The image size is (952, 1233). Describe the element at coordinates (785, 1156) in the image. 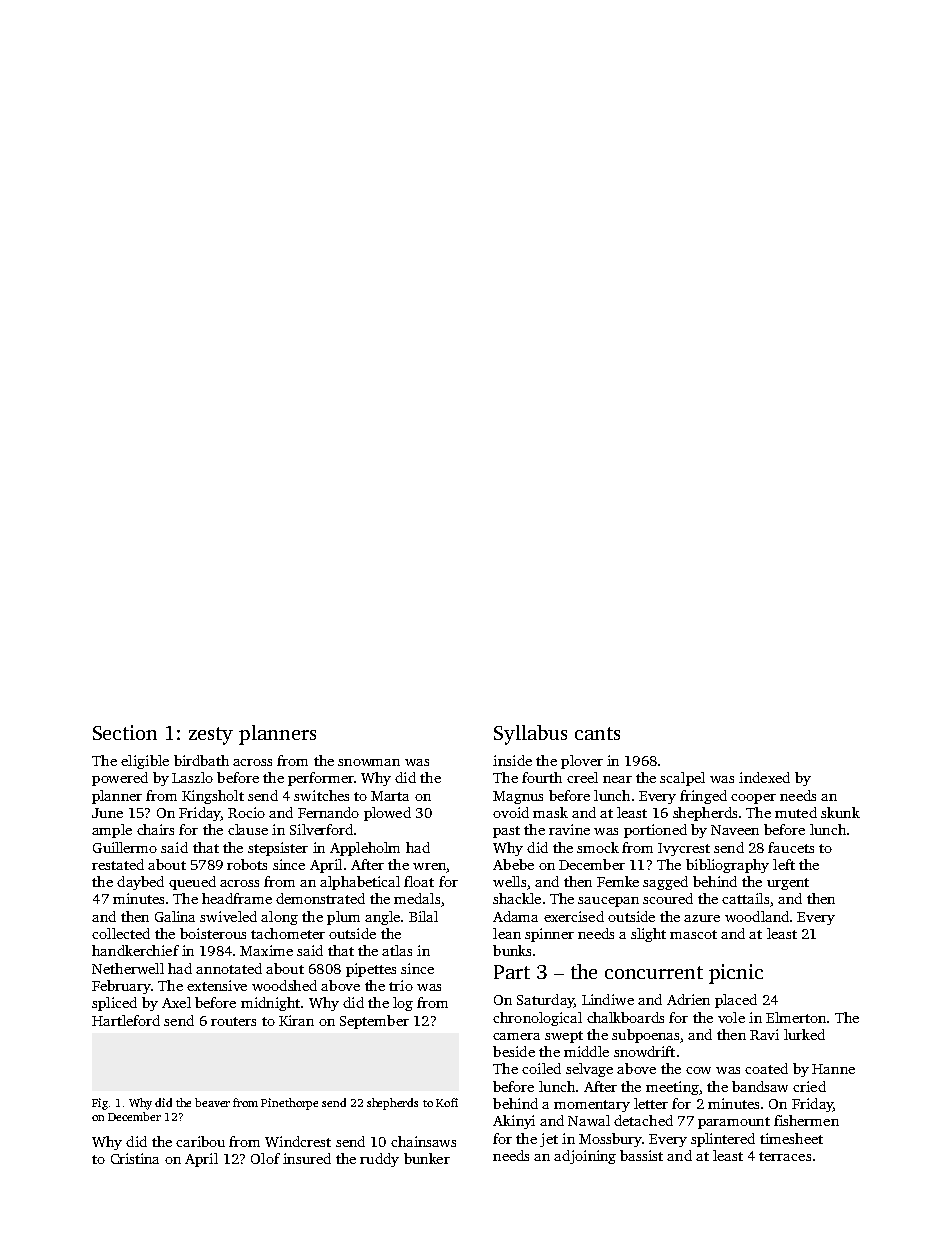

I see `terraces` at that location.
